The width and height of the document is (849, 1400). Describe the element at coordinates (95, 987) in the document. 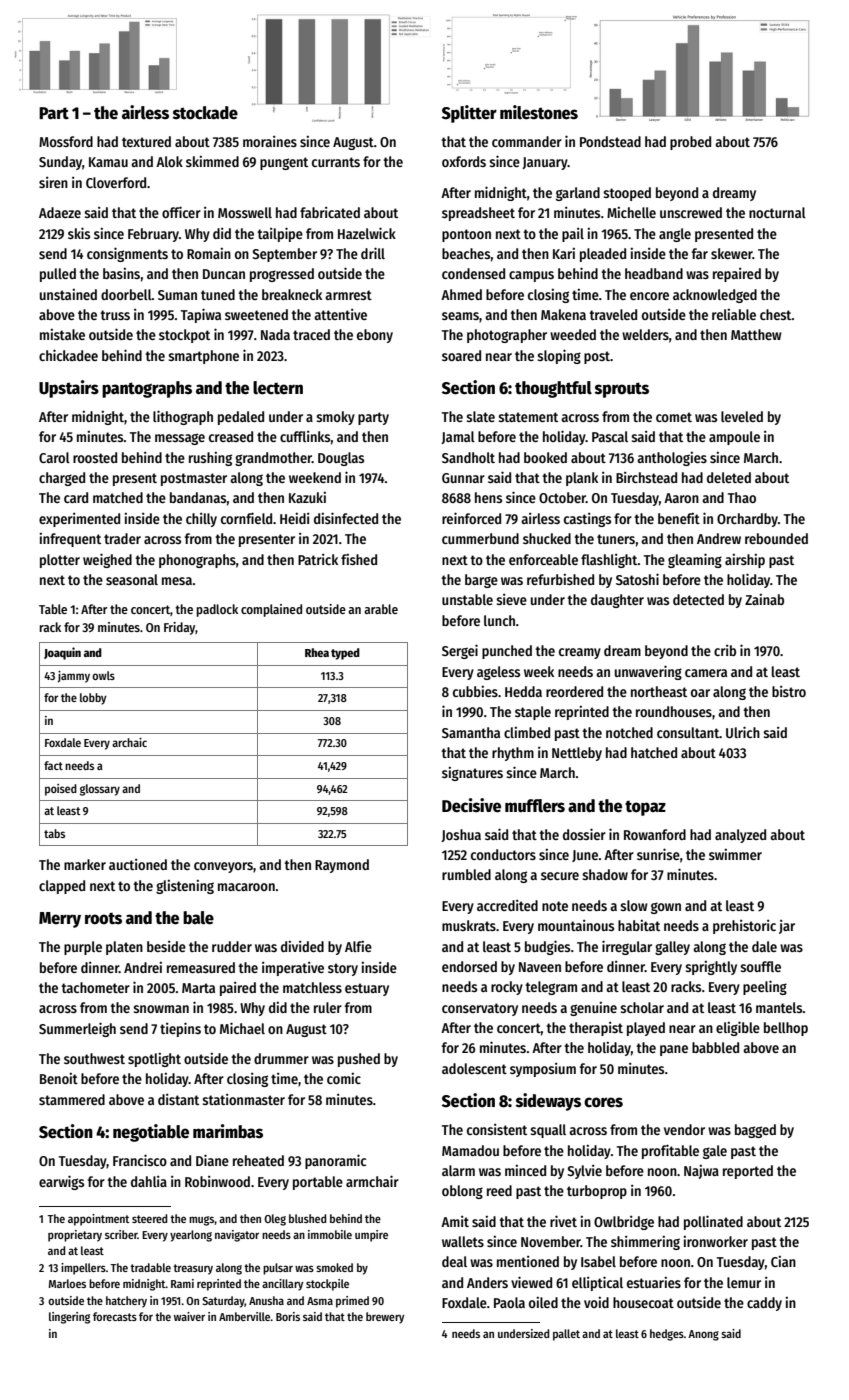

I see `tachometer` at that location.
